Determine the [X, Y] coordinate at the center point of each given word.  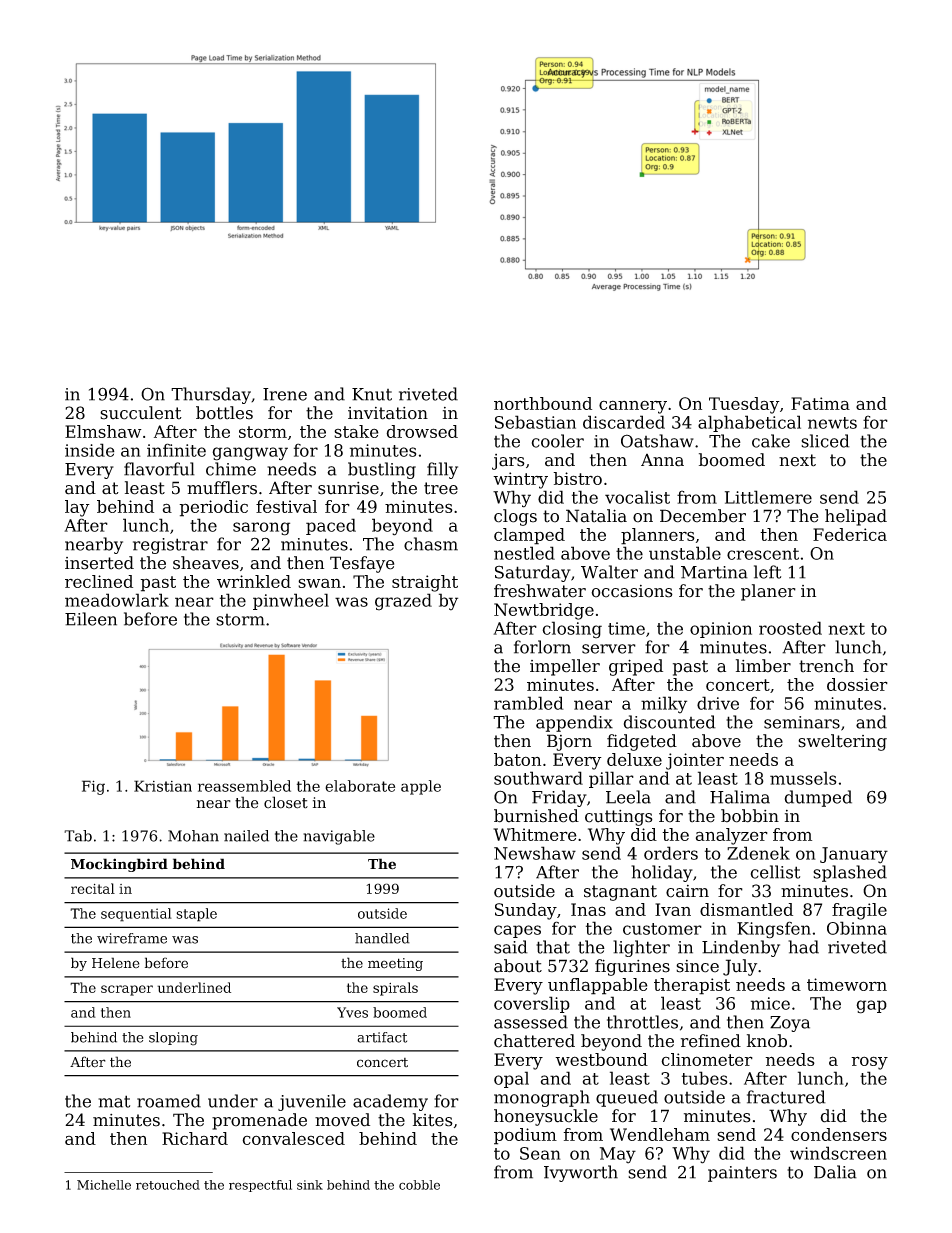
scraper [127, 990]
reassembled [244, 786]
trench [826, 666]
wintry [520, 480]
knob [767, 1041]
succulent [141, 413]
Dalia [835, 1172]
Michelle [104, 1185]
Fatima [820, 403]
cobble [419, 1185]
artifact [382, 1037]
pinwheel [291, 601]
